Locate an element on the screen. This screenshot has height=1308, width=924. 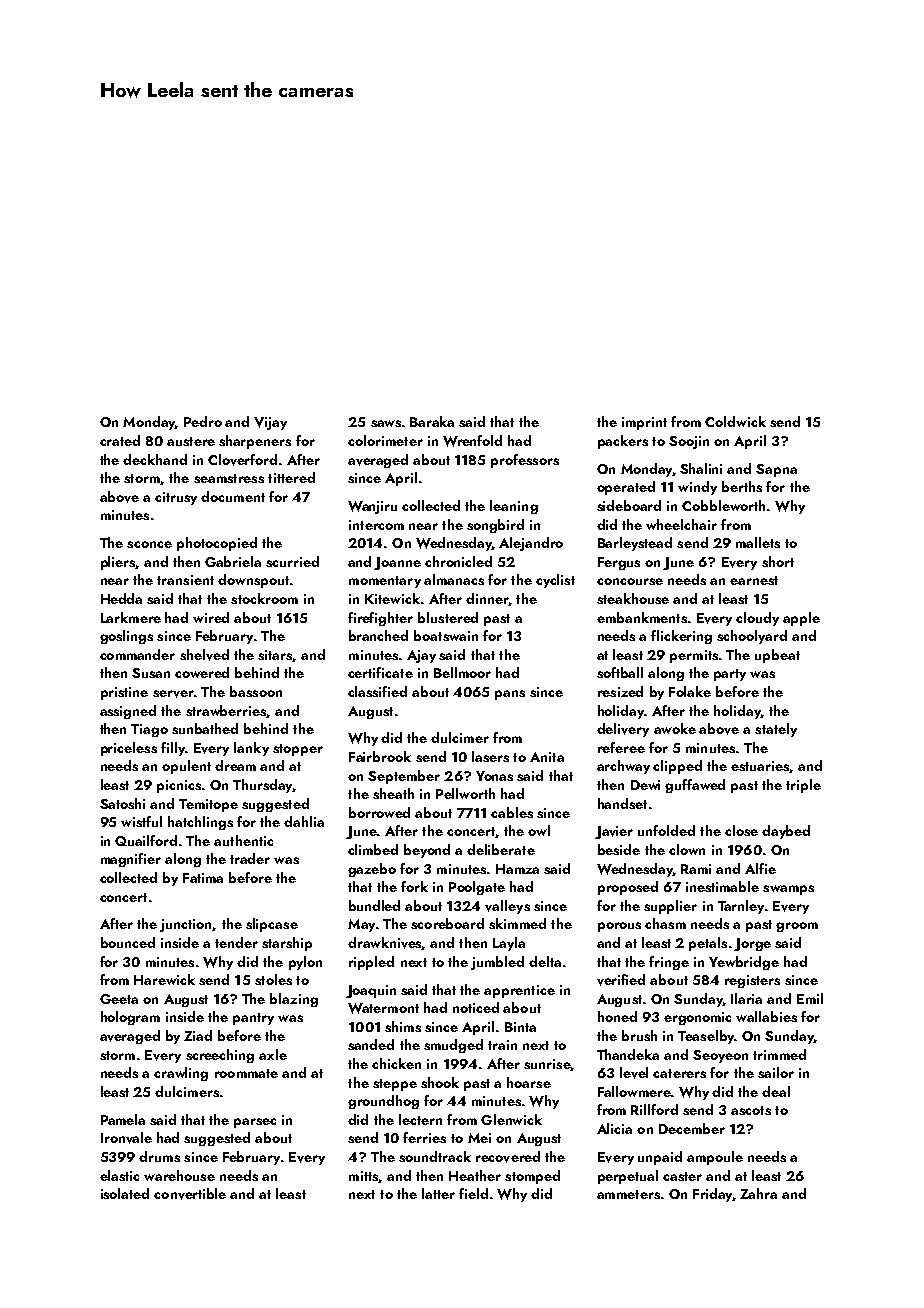
Fatima is located at coordinates (203, 878).
